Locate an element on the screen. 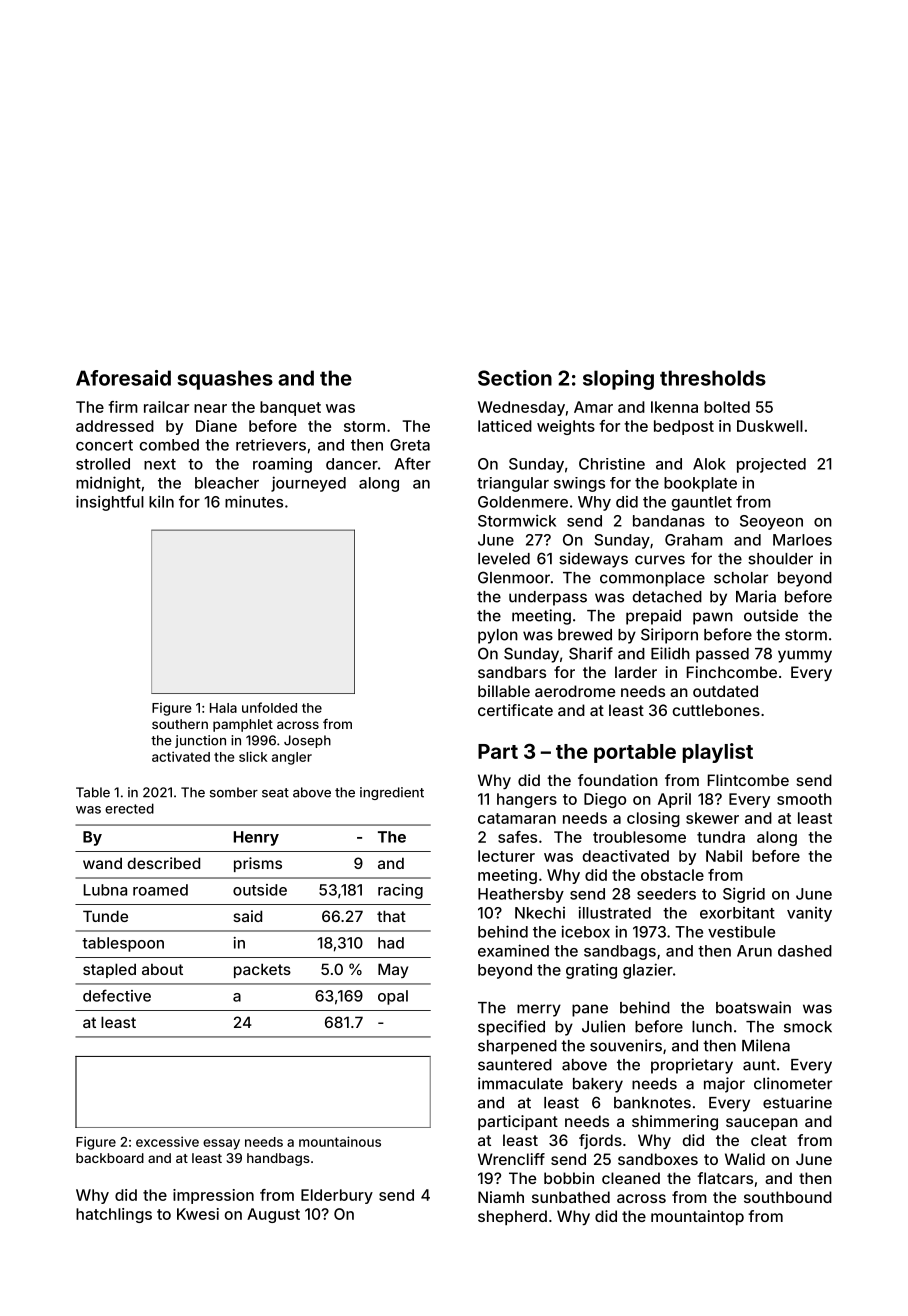  boatswain is located at coordinates (753, 1007).
